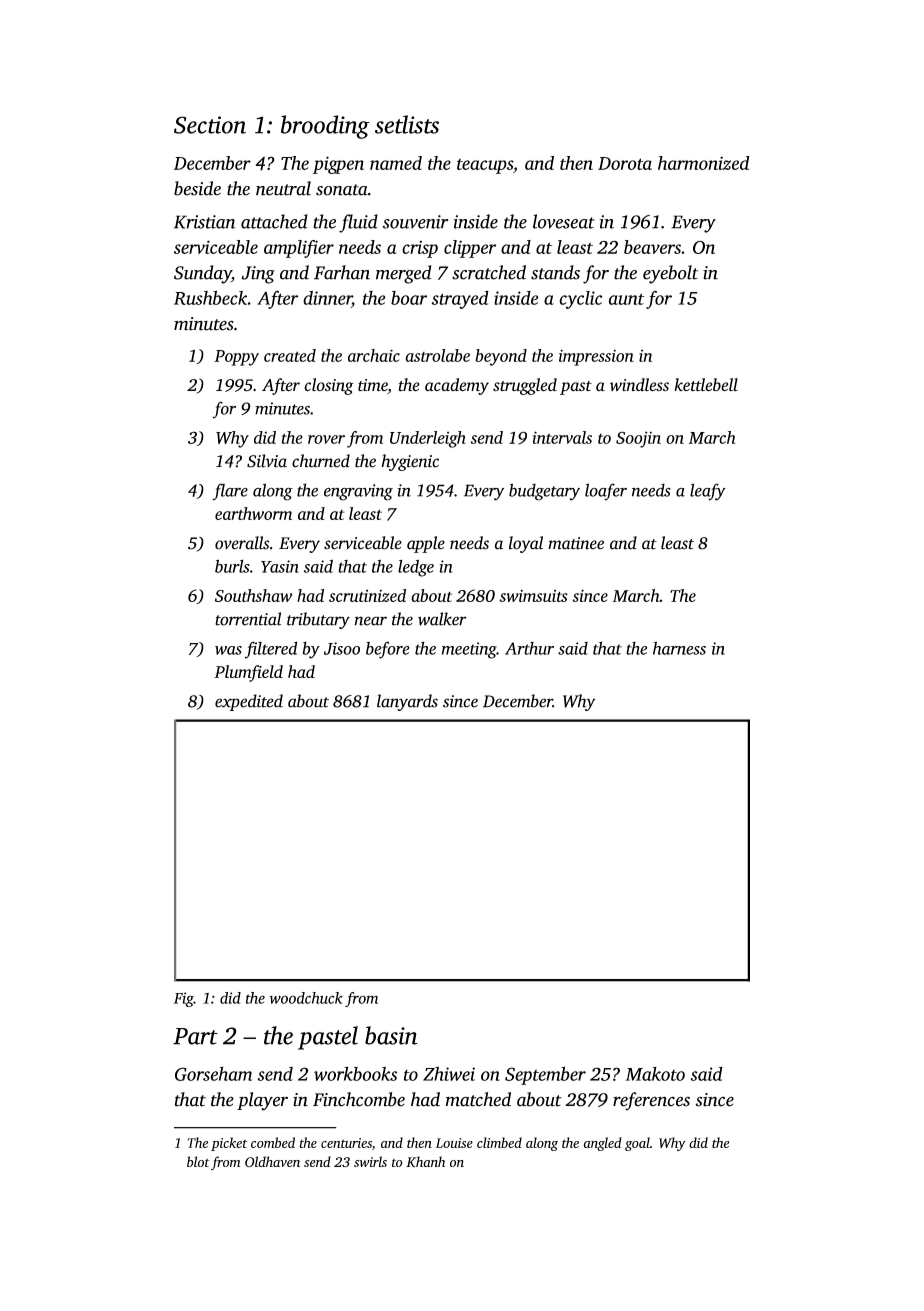 The width and height of the image is (924, 1311). Describe the element at coordinates (670, 274) in the image. I see `eyebolt` at that location.
